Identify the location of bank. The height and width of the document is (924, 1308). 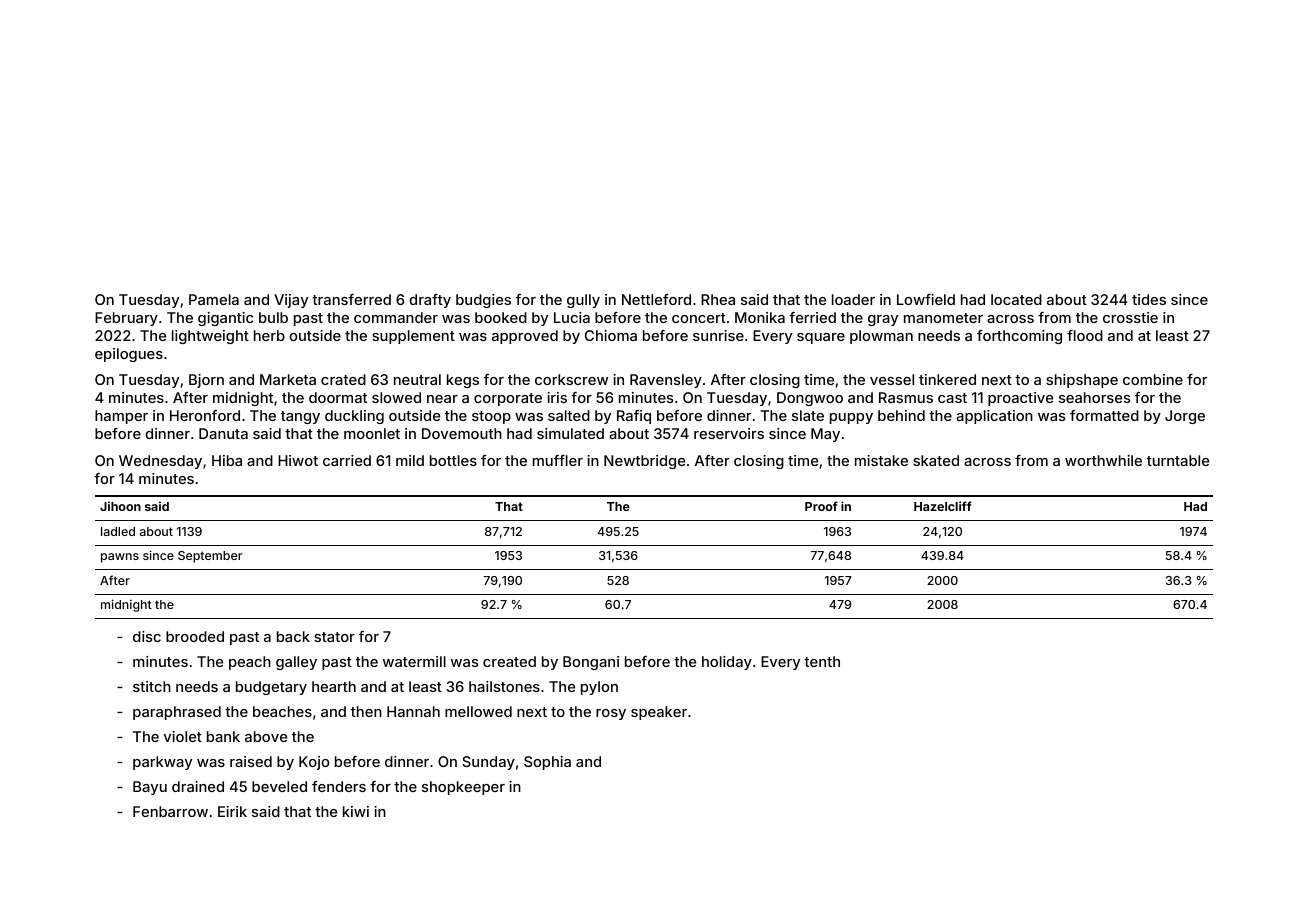
(223, 736).
